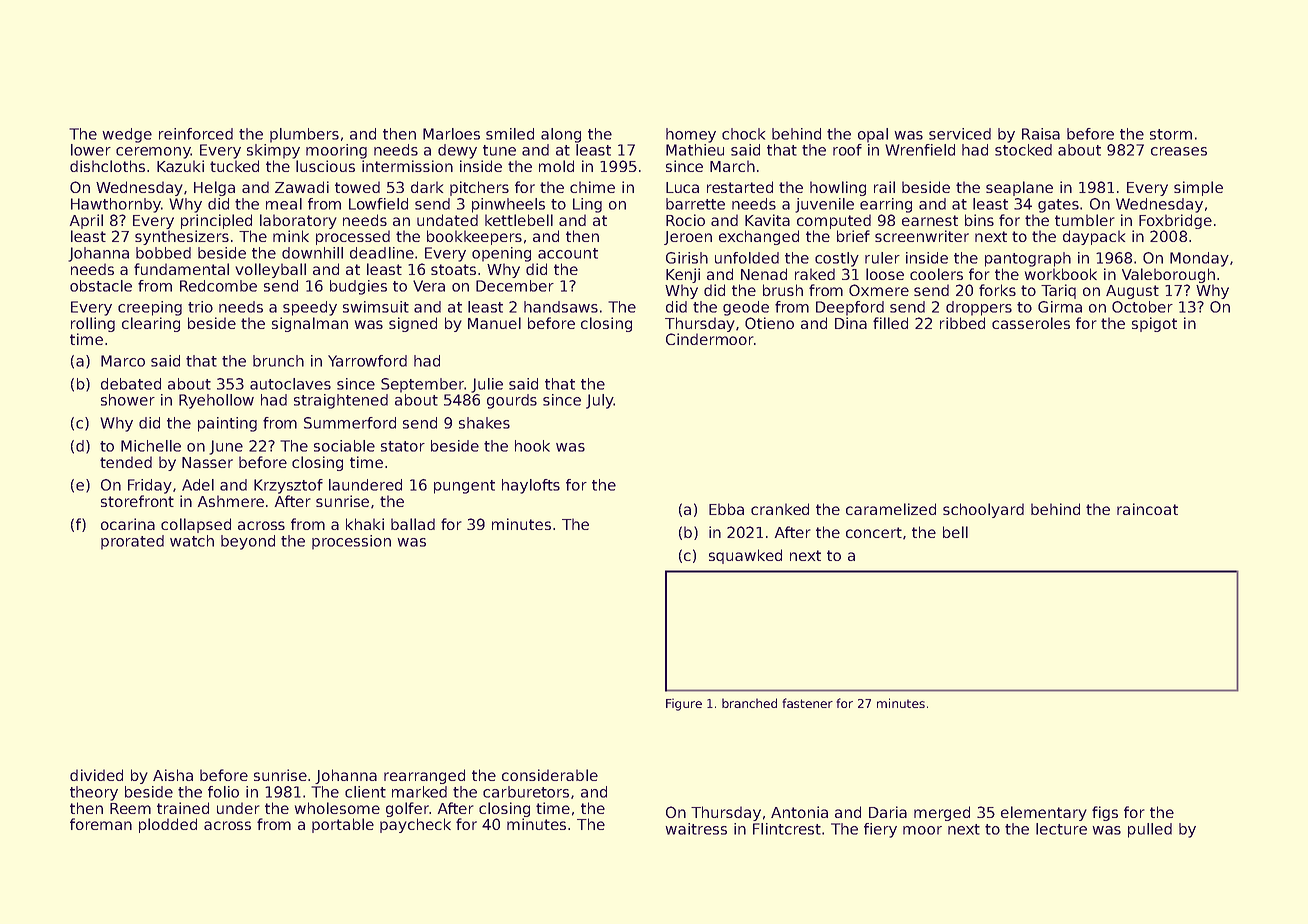 The width and height of the document is (1308, 924). What do you see at coordinates (1147, 509) in the document?
I see `raincoat` at bounding box center [1147, 509].
